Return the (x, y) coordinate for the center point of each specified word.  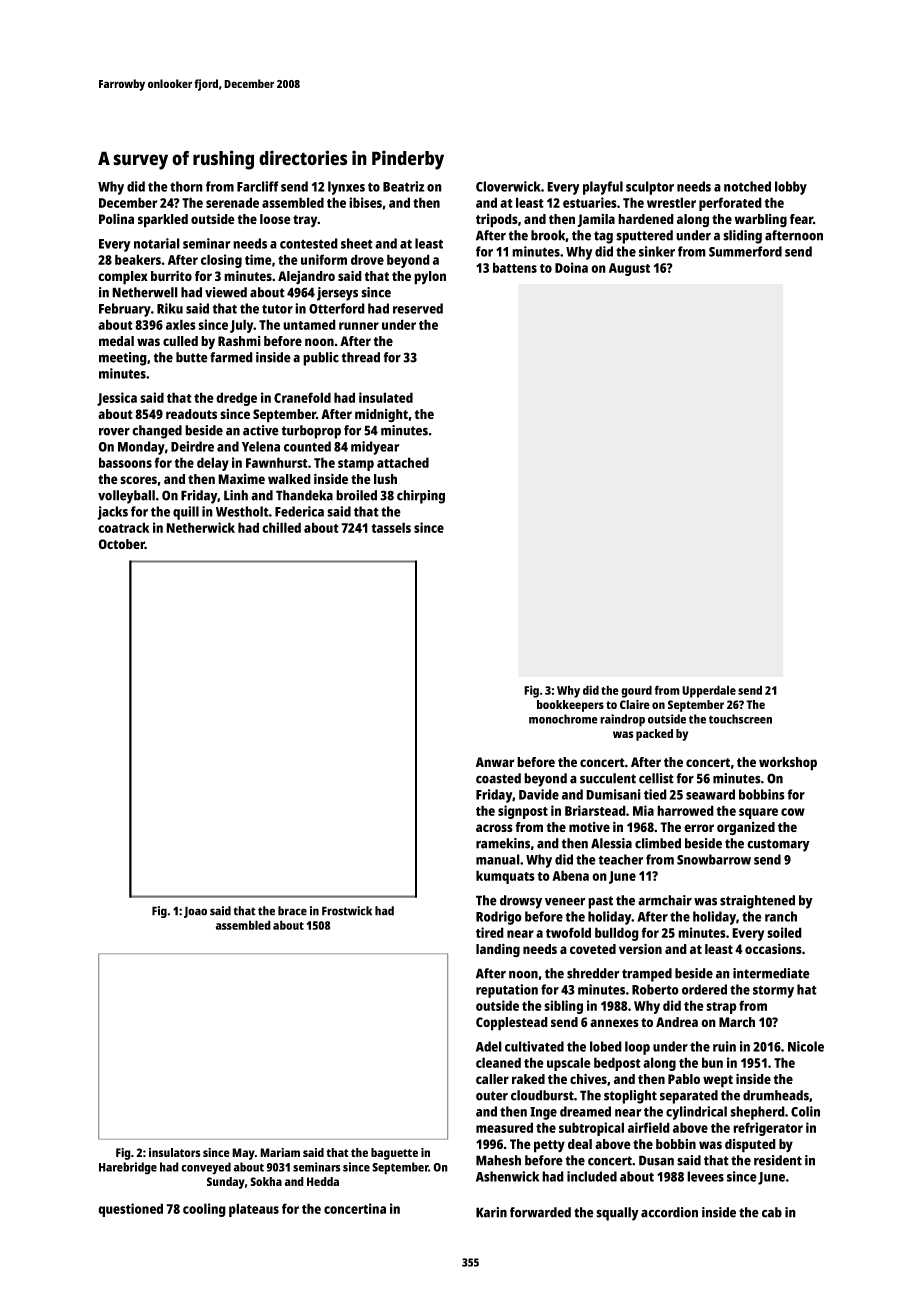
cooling (204, 1210)
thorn (186, 186)
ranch (781, 916)
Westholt (242, 511)
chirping (421, 497)
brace (292, 911)
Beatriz (404, 186)
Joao (195, 912)
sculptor (650, 188)
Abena (570, 875)
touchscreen (740, 719)
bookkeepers (570, 706)
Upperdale (709, 691)
